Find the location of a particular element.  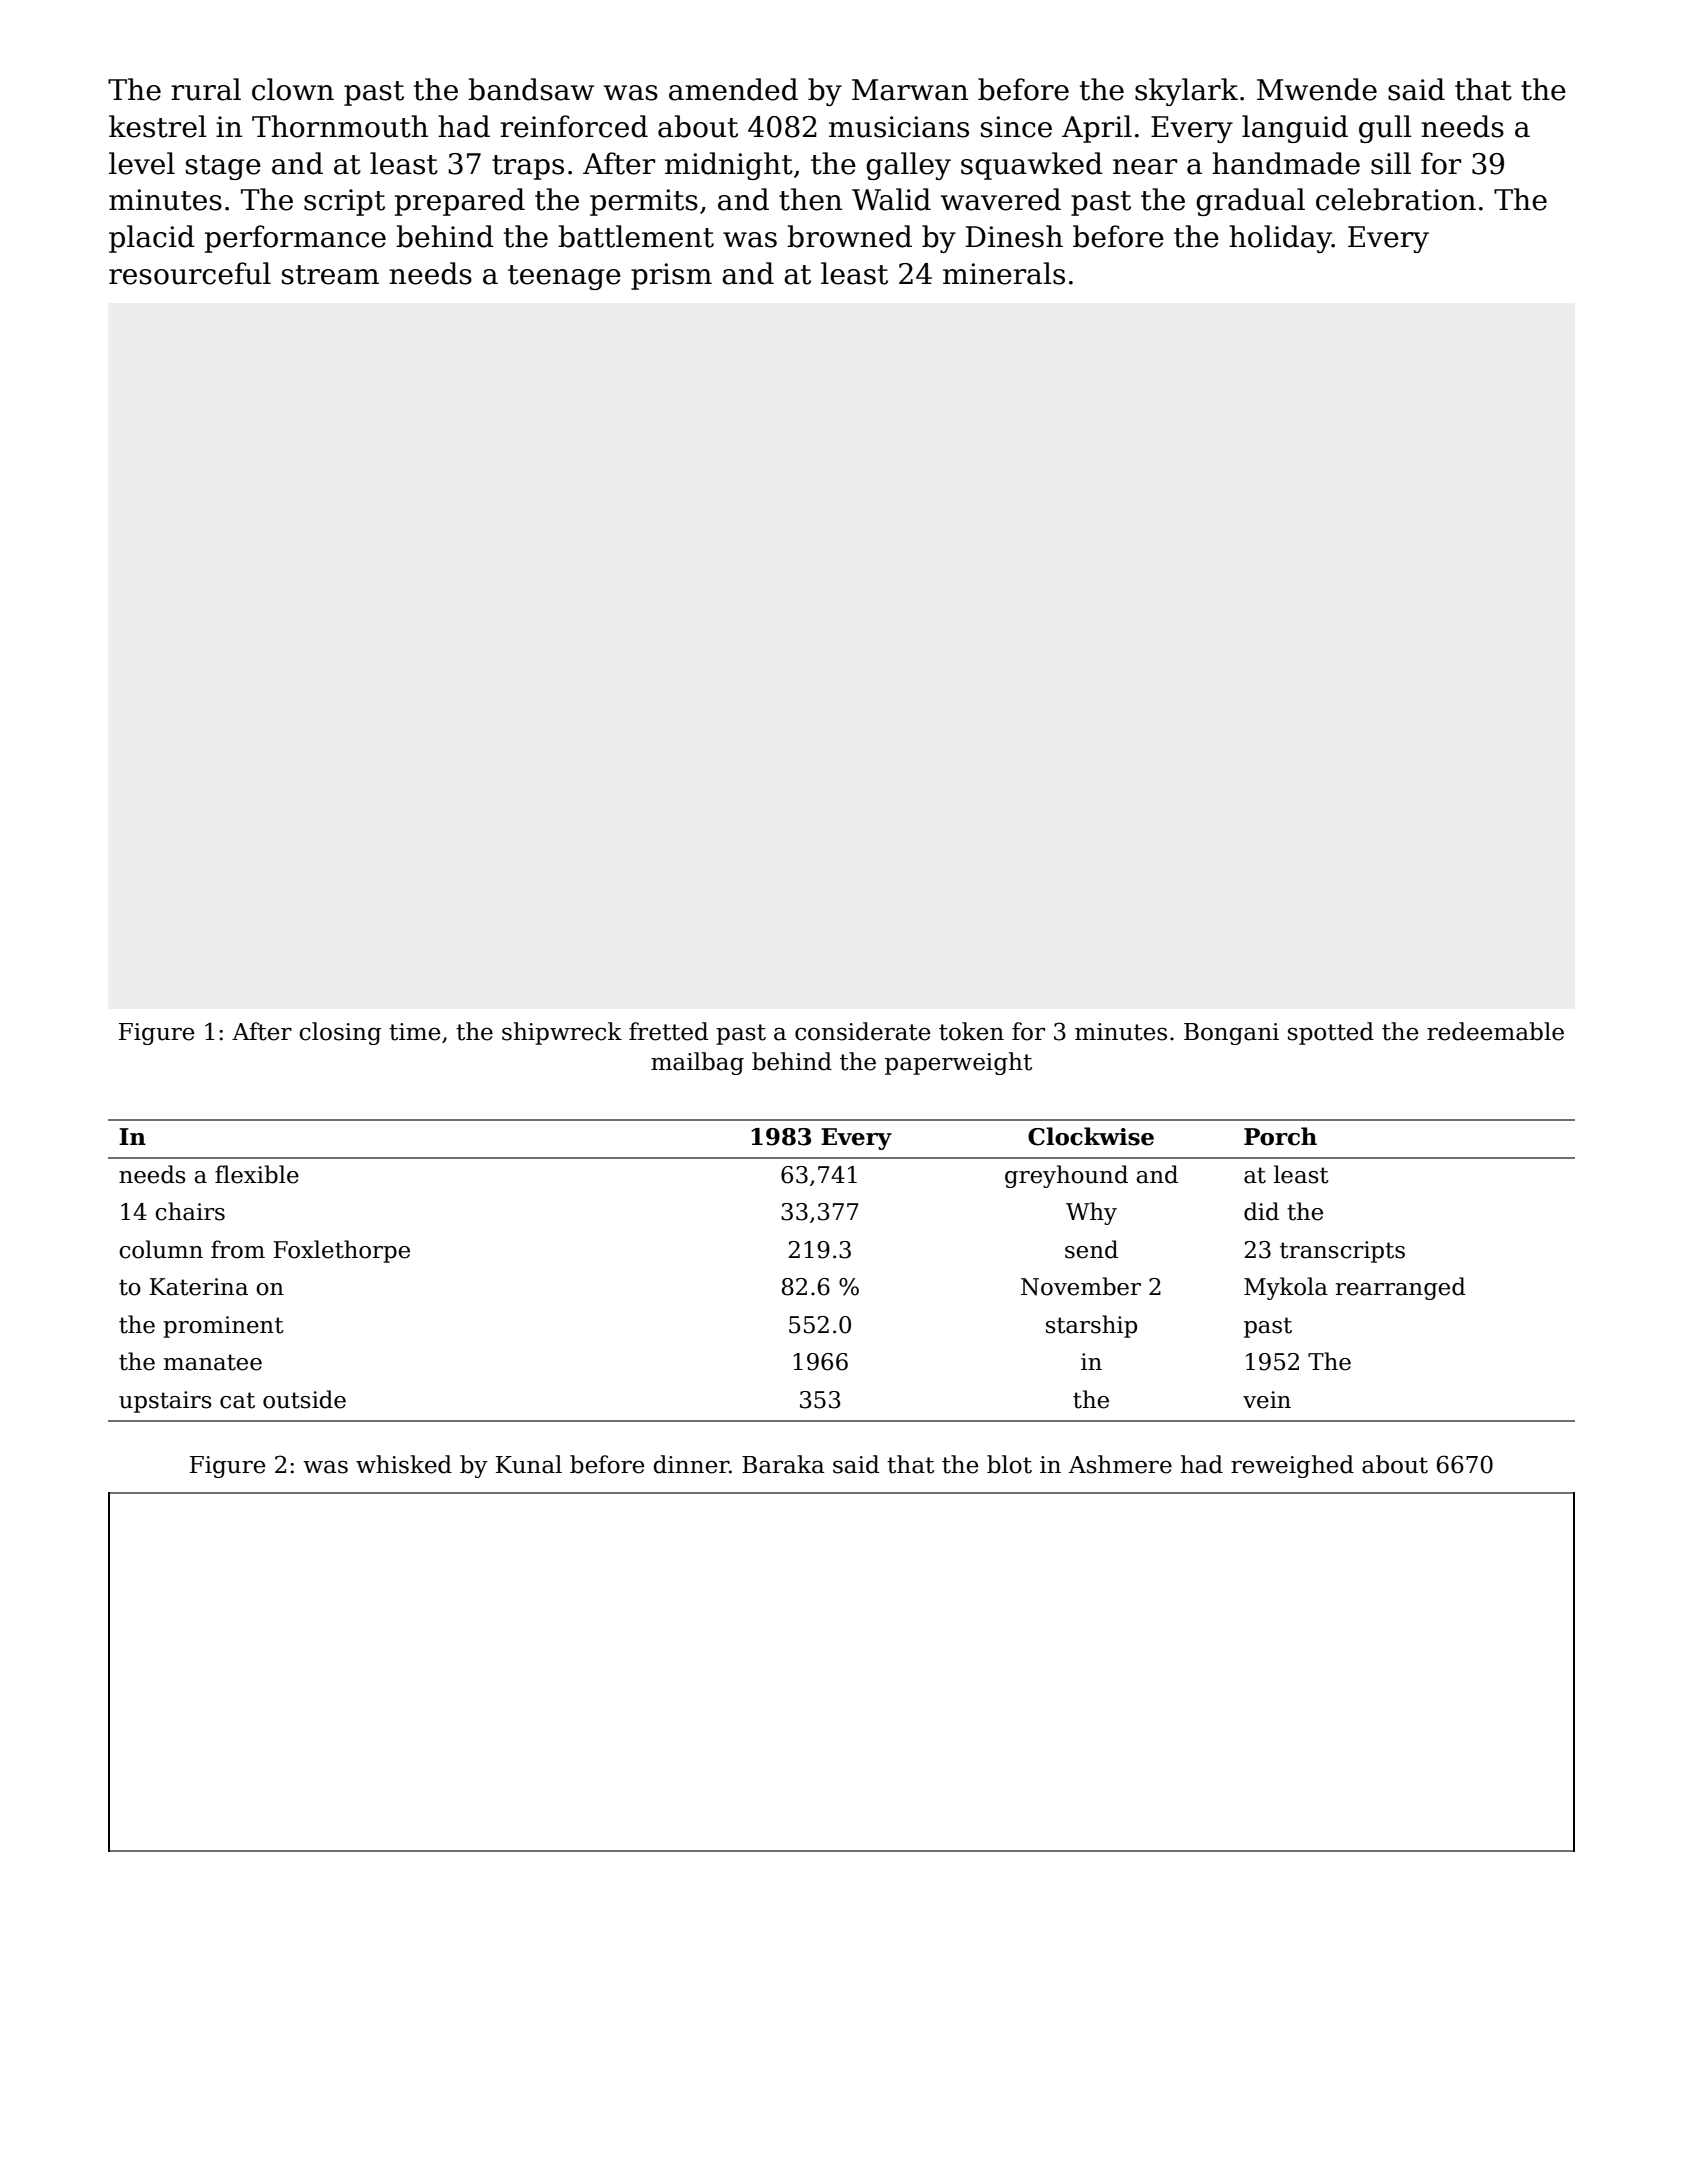

shipwreck is located at coordinates (562, 1033).
